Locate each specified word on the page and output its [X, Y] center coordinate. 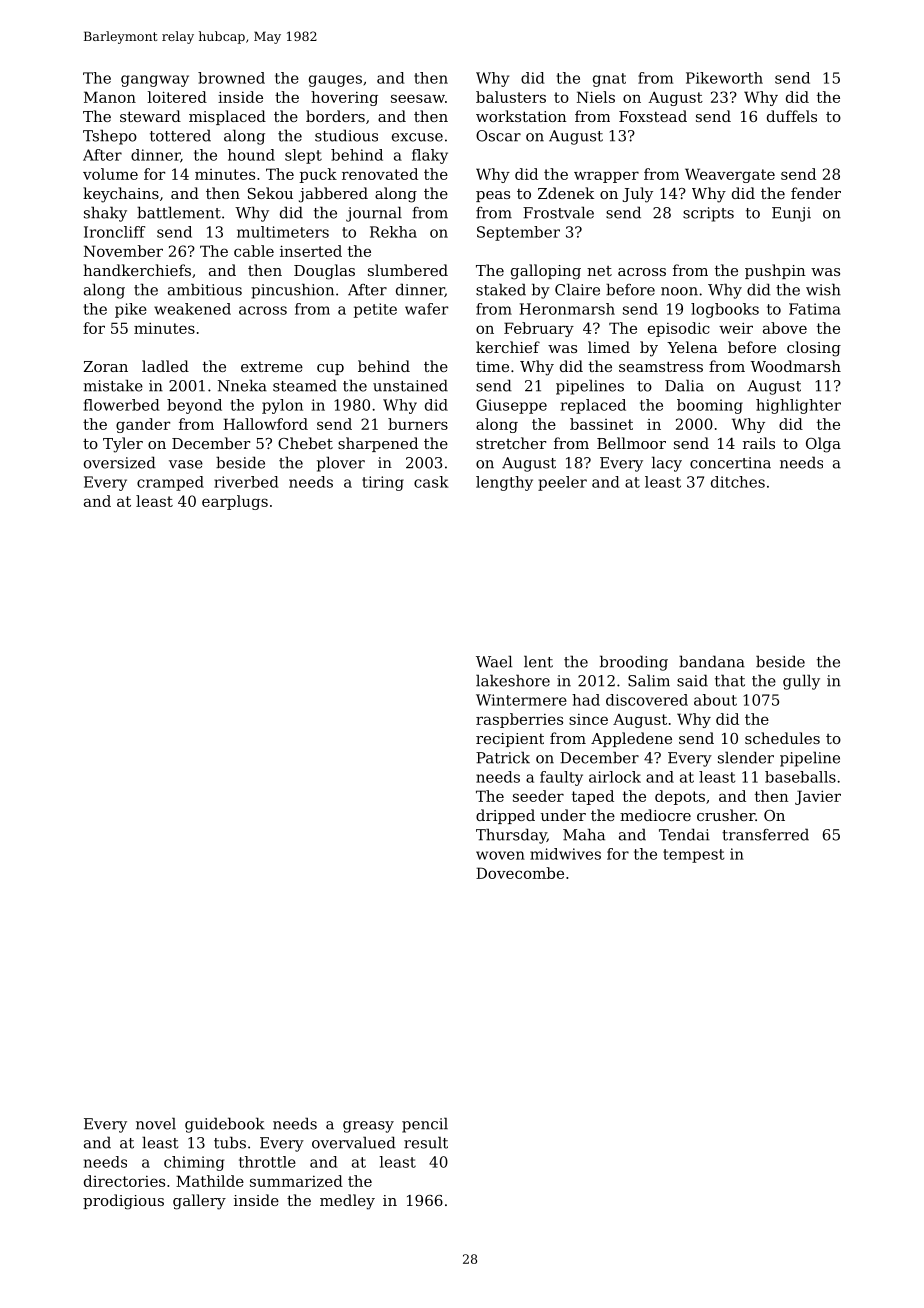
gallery [199, 1202]
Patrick [503, 757]
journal [374, 214]
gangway [155, 81]
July [637, 195]
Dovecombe [520, 873]
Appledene [631, 739]
